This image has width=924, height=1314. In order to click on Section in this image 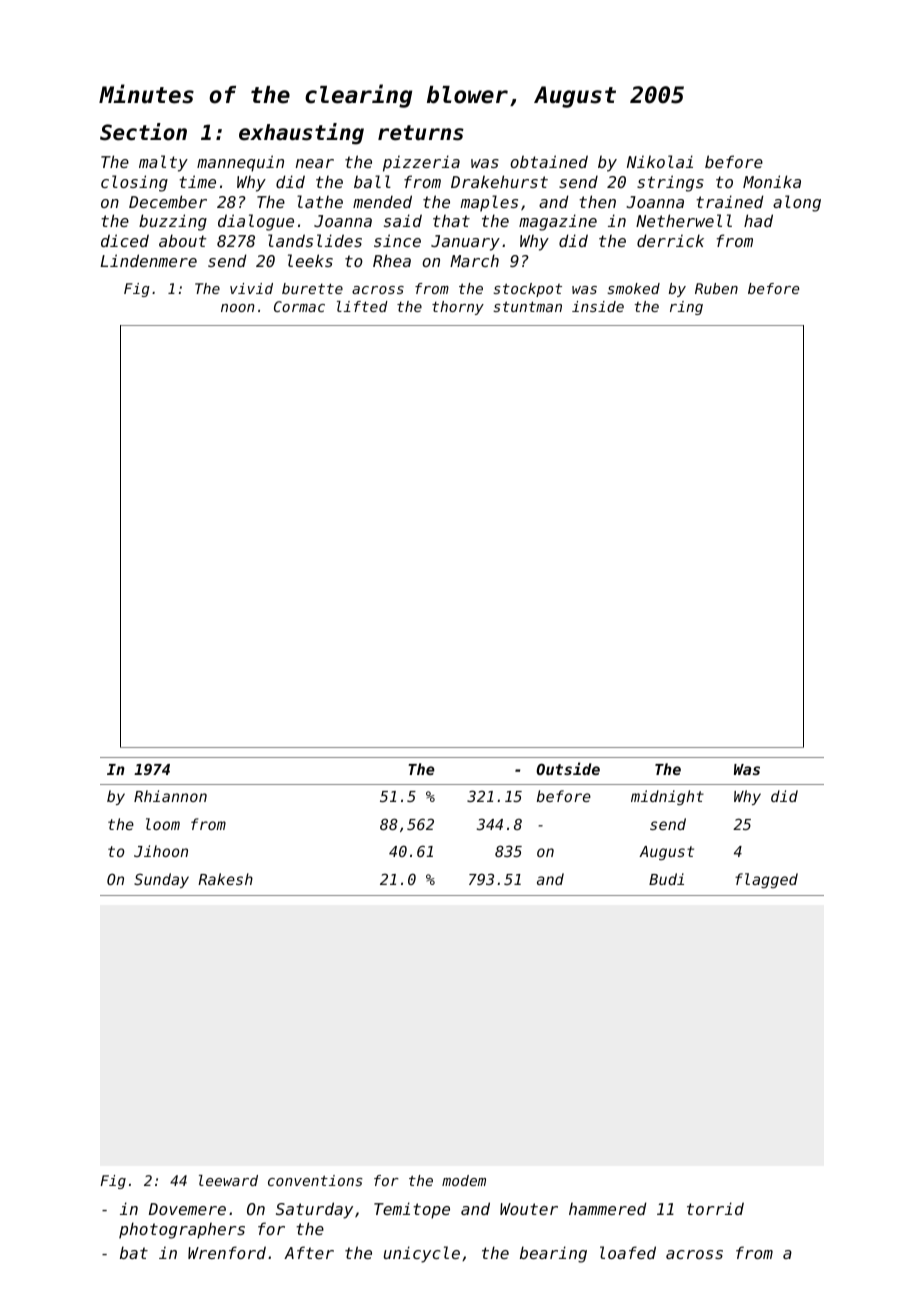, I will do `click(143, 132)`.
